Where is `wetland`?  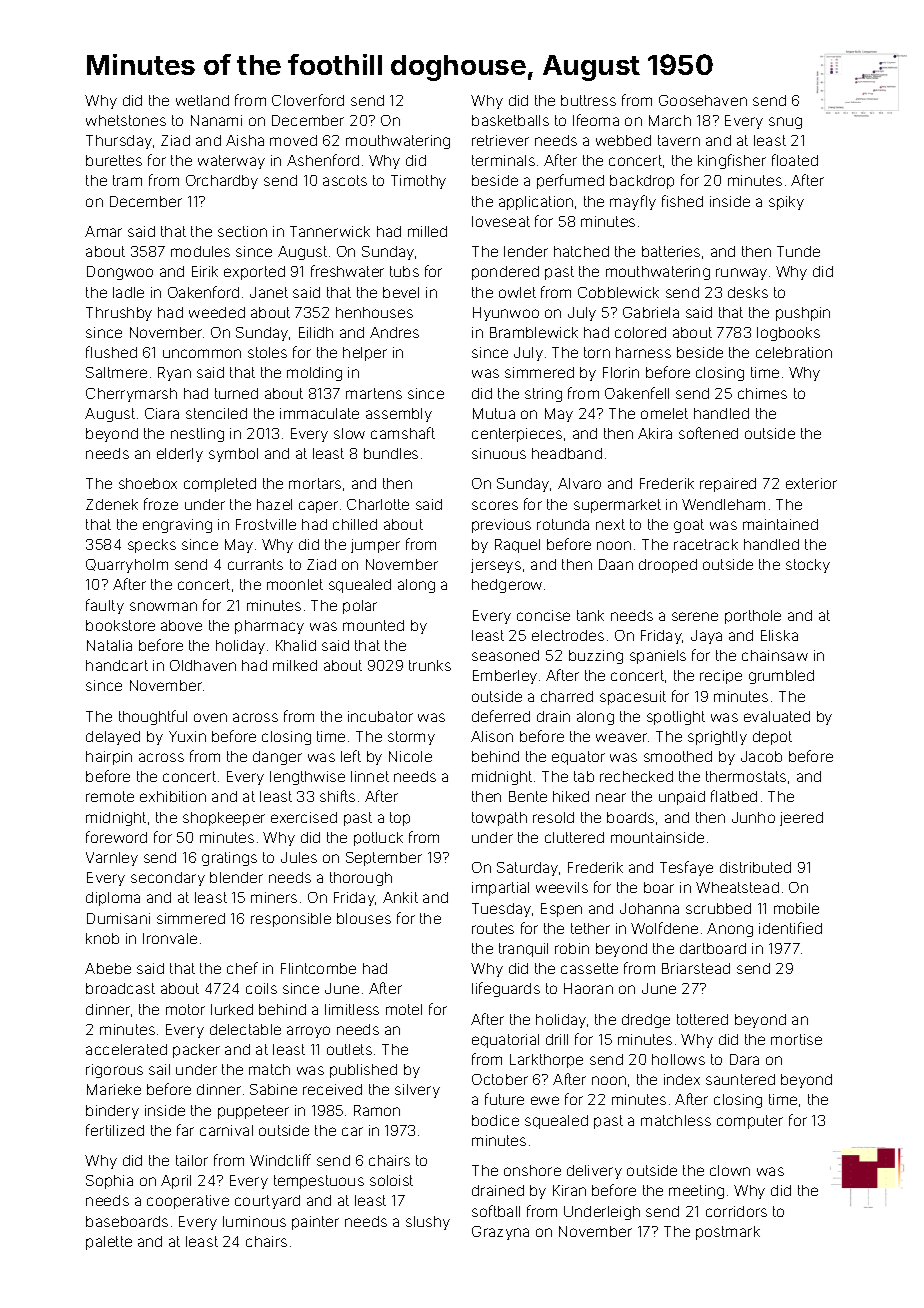 wetland is located at coordinates (202, 100).
